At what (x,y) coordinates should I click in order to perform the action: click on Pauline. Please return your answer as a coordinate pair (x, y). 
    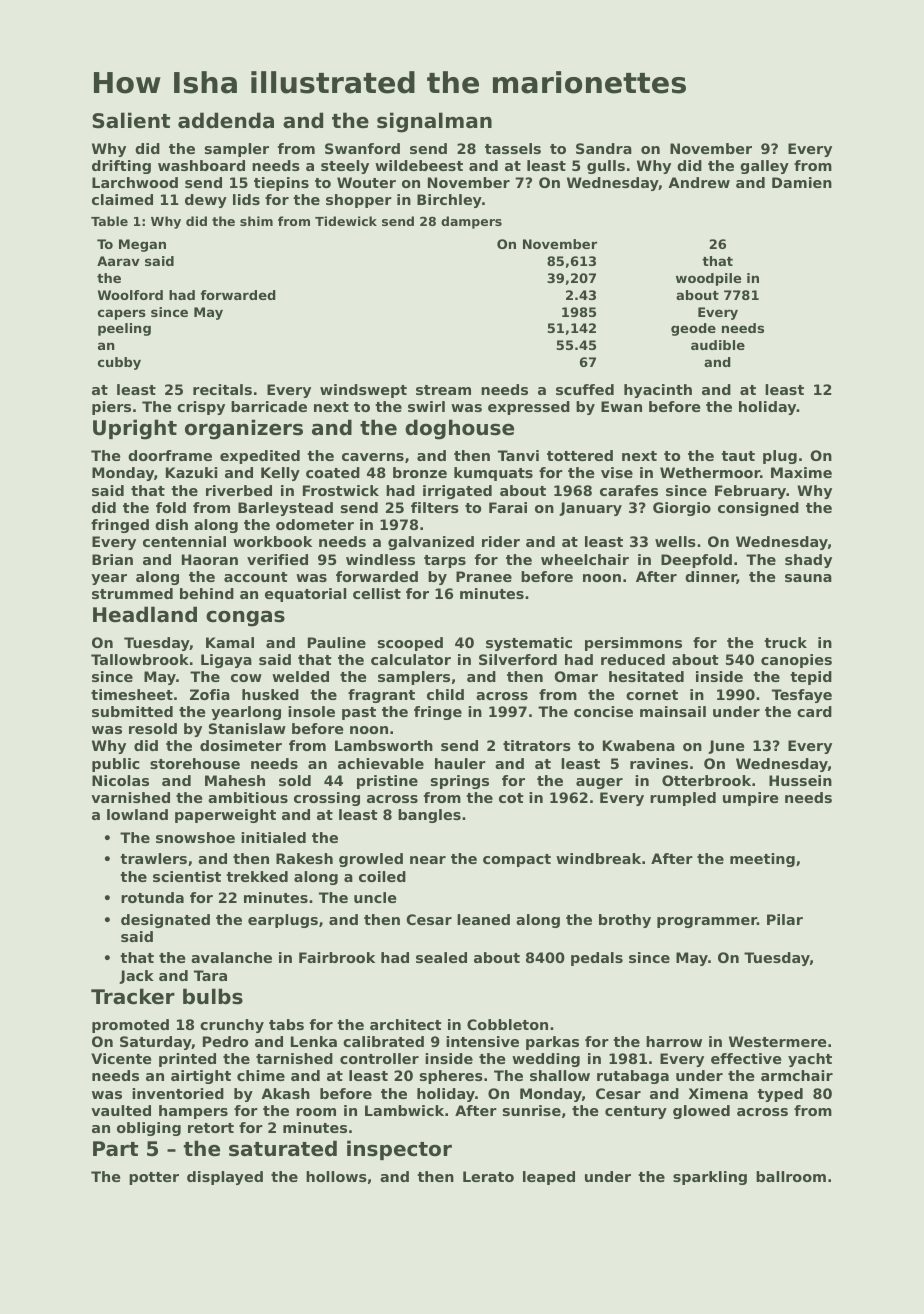
    Looking at the image, I should click on (337, 642).
